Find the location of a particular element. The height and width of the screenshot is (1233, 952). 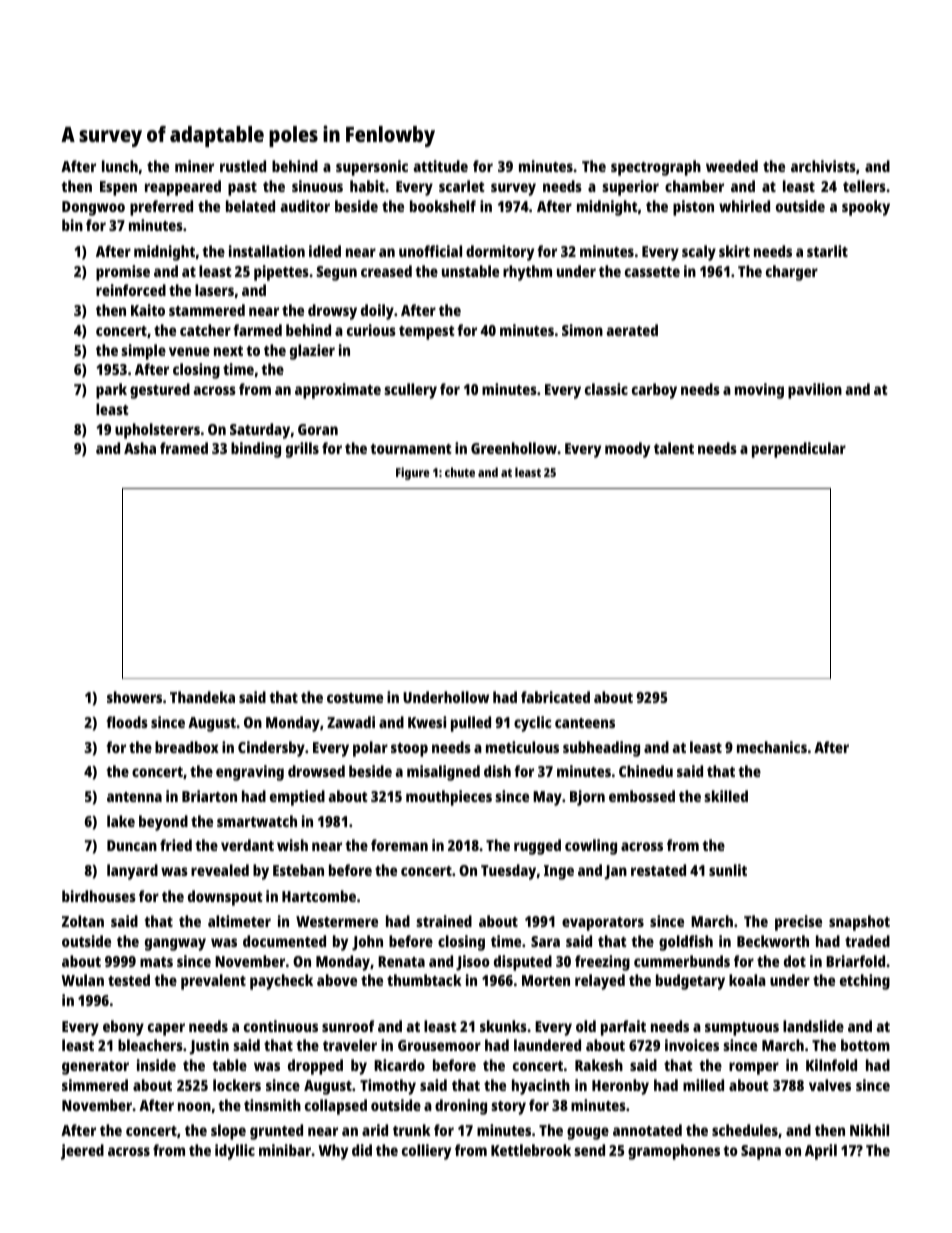

Asha is located at coordinates (140, 448).
